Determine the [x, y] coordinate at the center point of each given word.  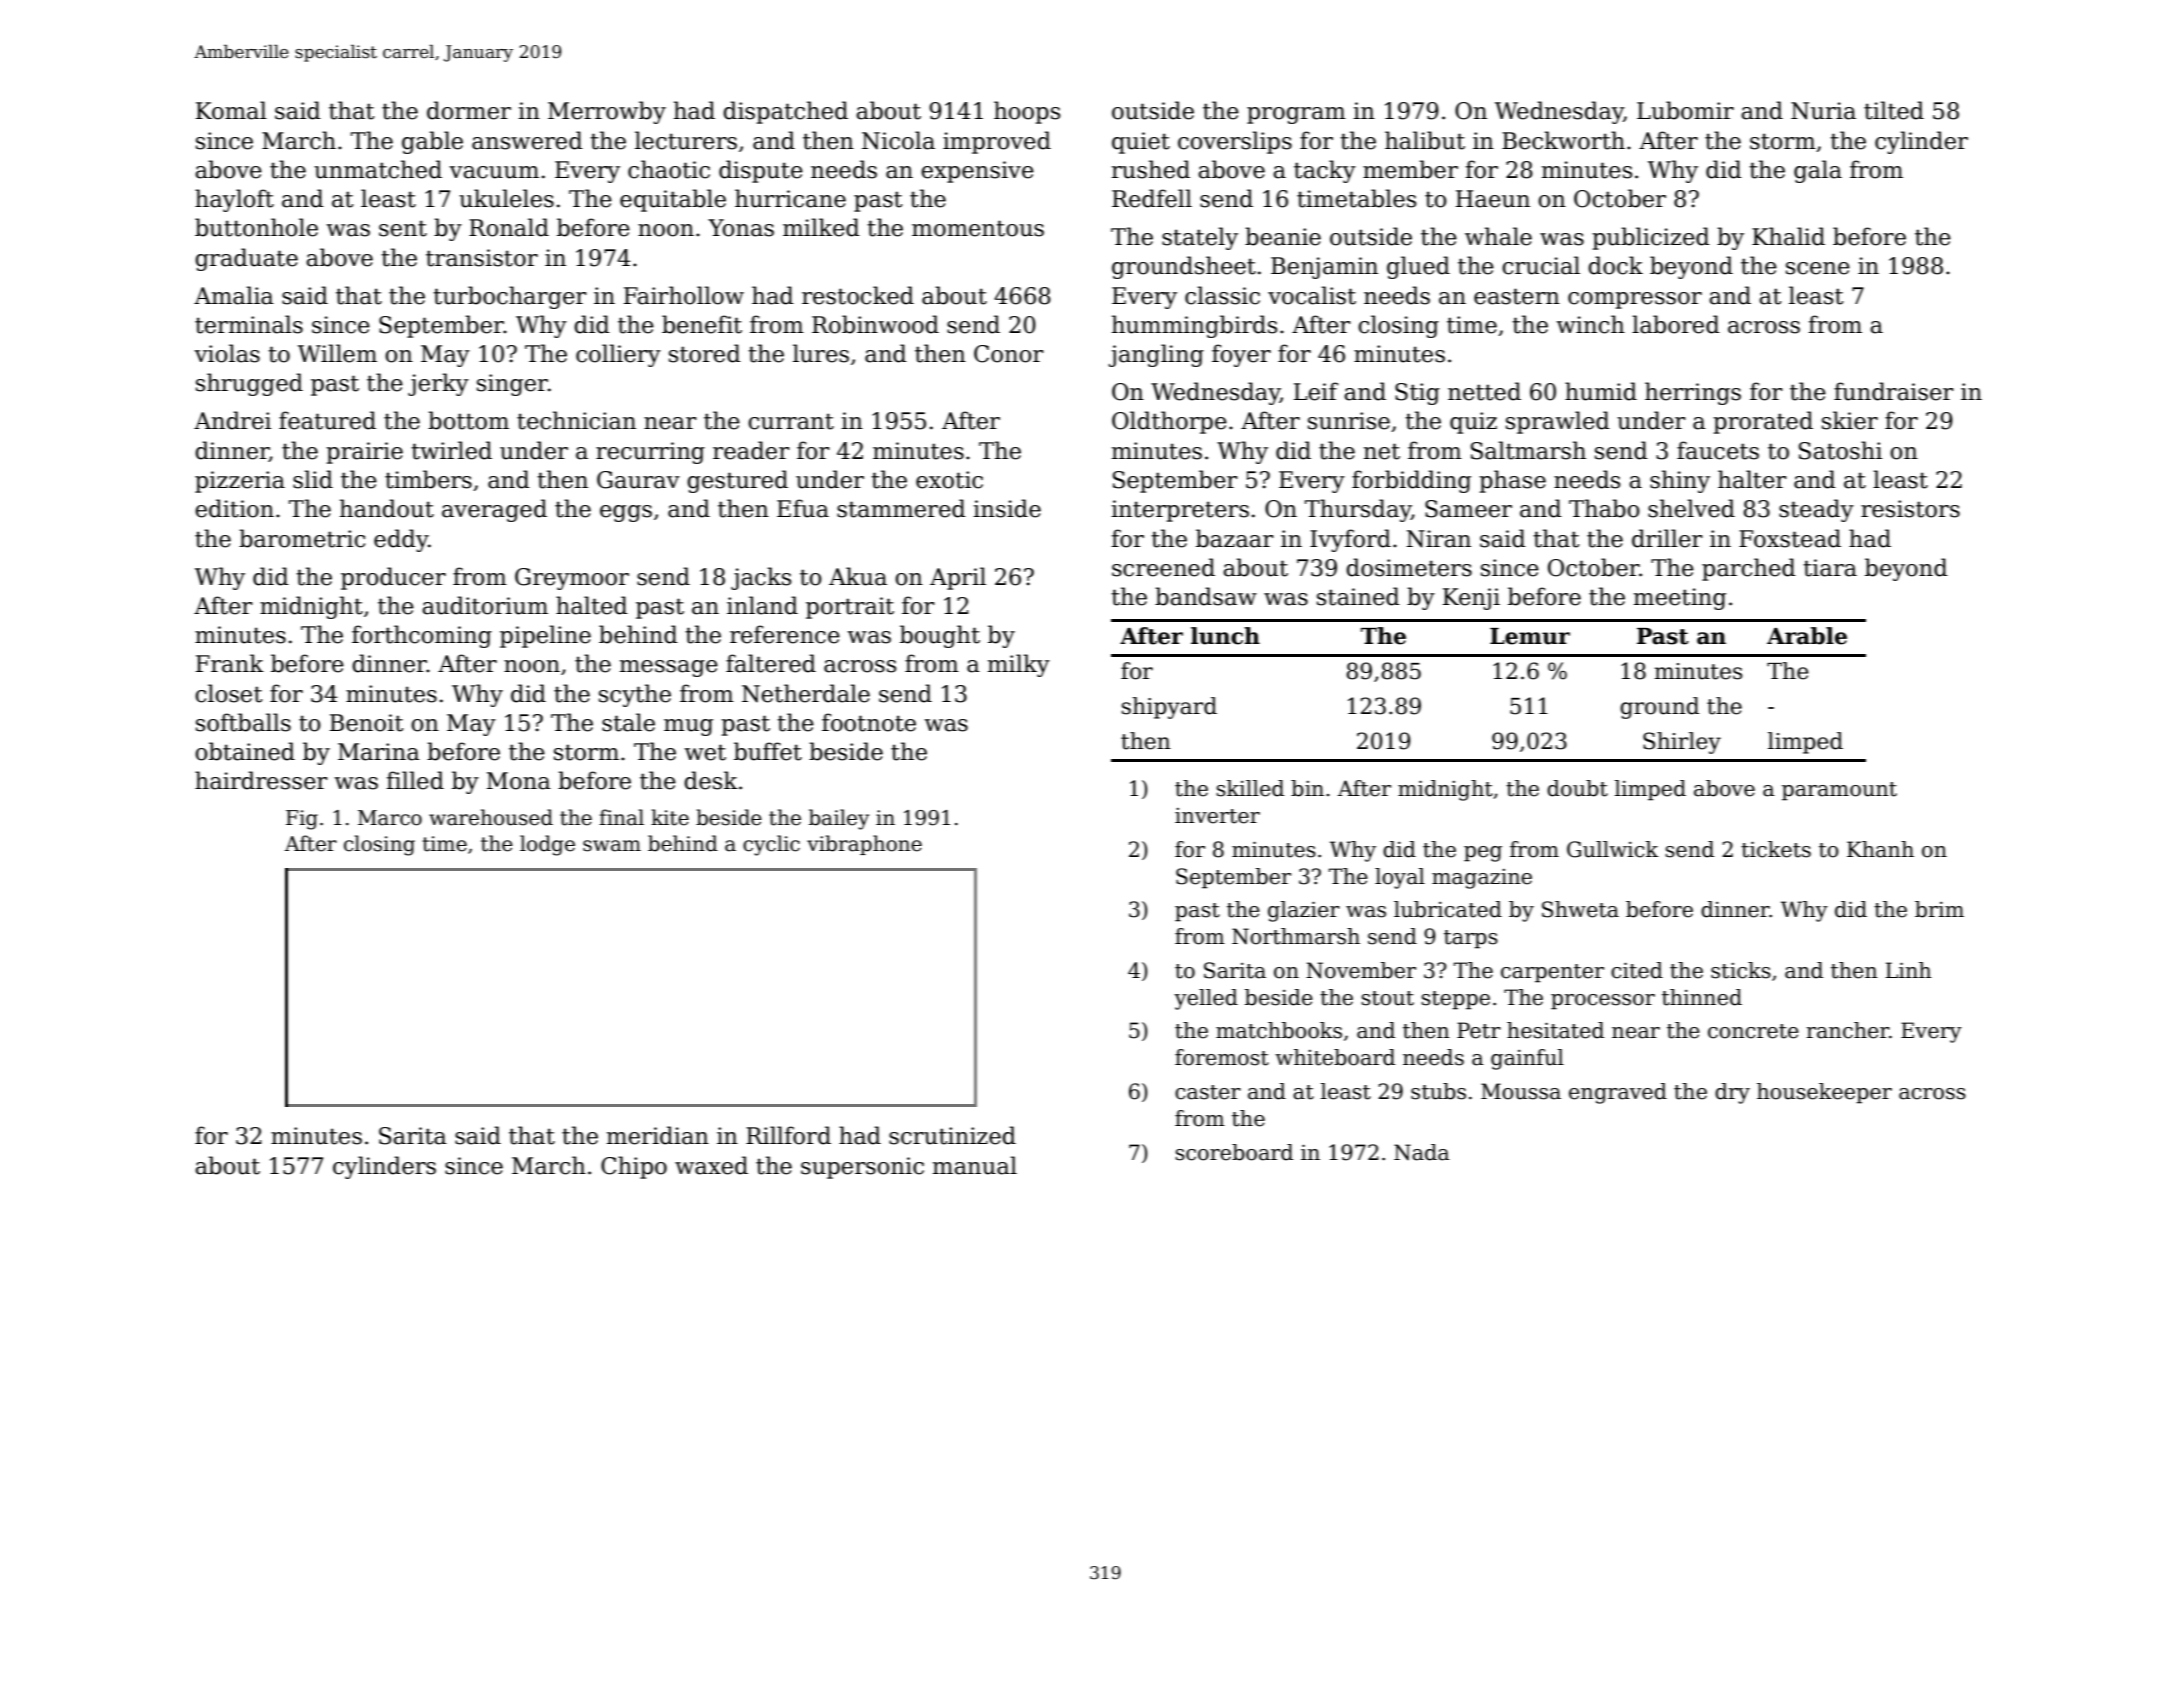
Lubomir [1685, 110]
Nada [1422, 1152]
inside [1007, 508]
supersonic [862, 1168]
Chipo [634, 1167]
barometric [302, 538]
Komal [231, 110]
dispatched [785, 112]
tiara [1830, 568]
